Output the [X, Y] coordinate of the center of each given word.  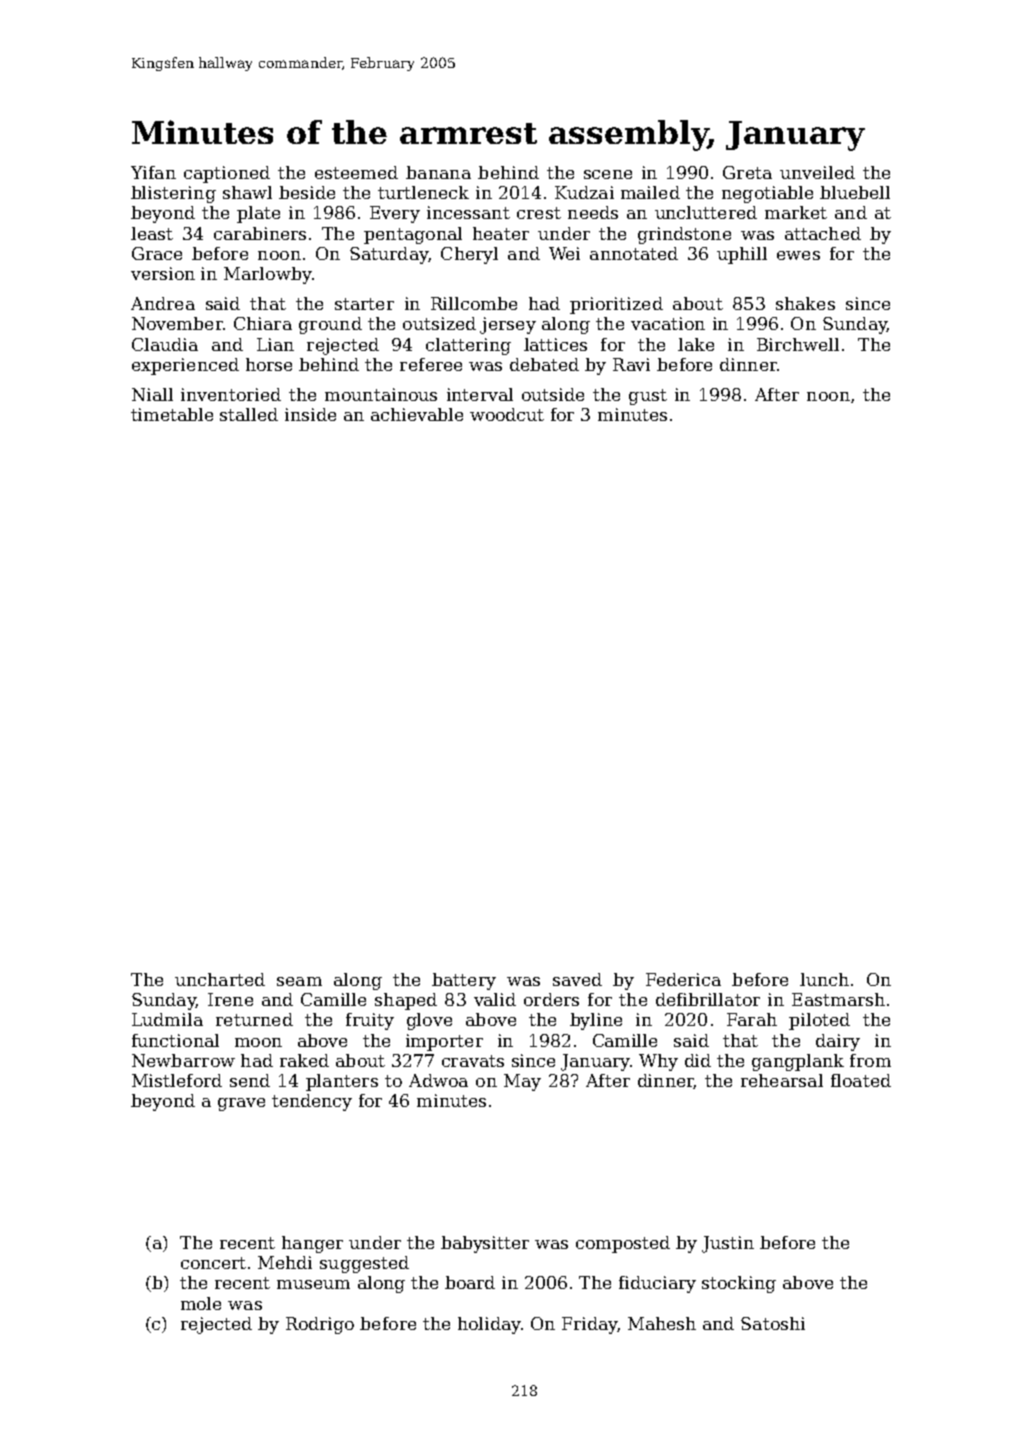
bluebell [855, 192]
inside [310, 414]
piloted [819, 1021]
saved [577, 979]
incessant [468, 212]
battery [464, 981]
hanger [312, 1244]
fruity [370, 1021]
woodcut [507, 414]
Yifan [153, 172]
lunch [824, 979]
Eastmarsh [838, 999]
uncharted [220, 979]
